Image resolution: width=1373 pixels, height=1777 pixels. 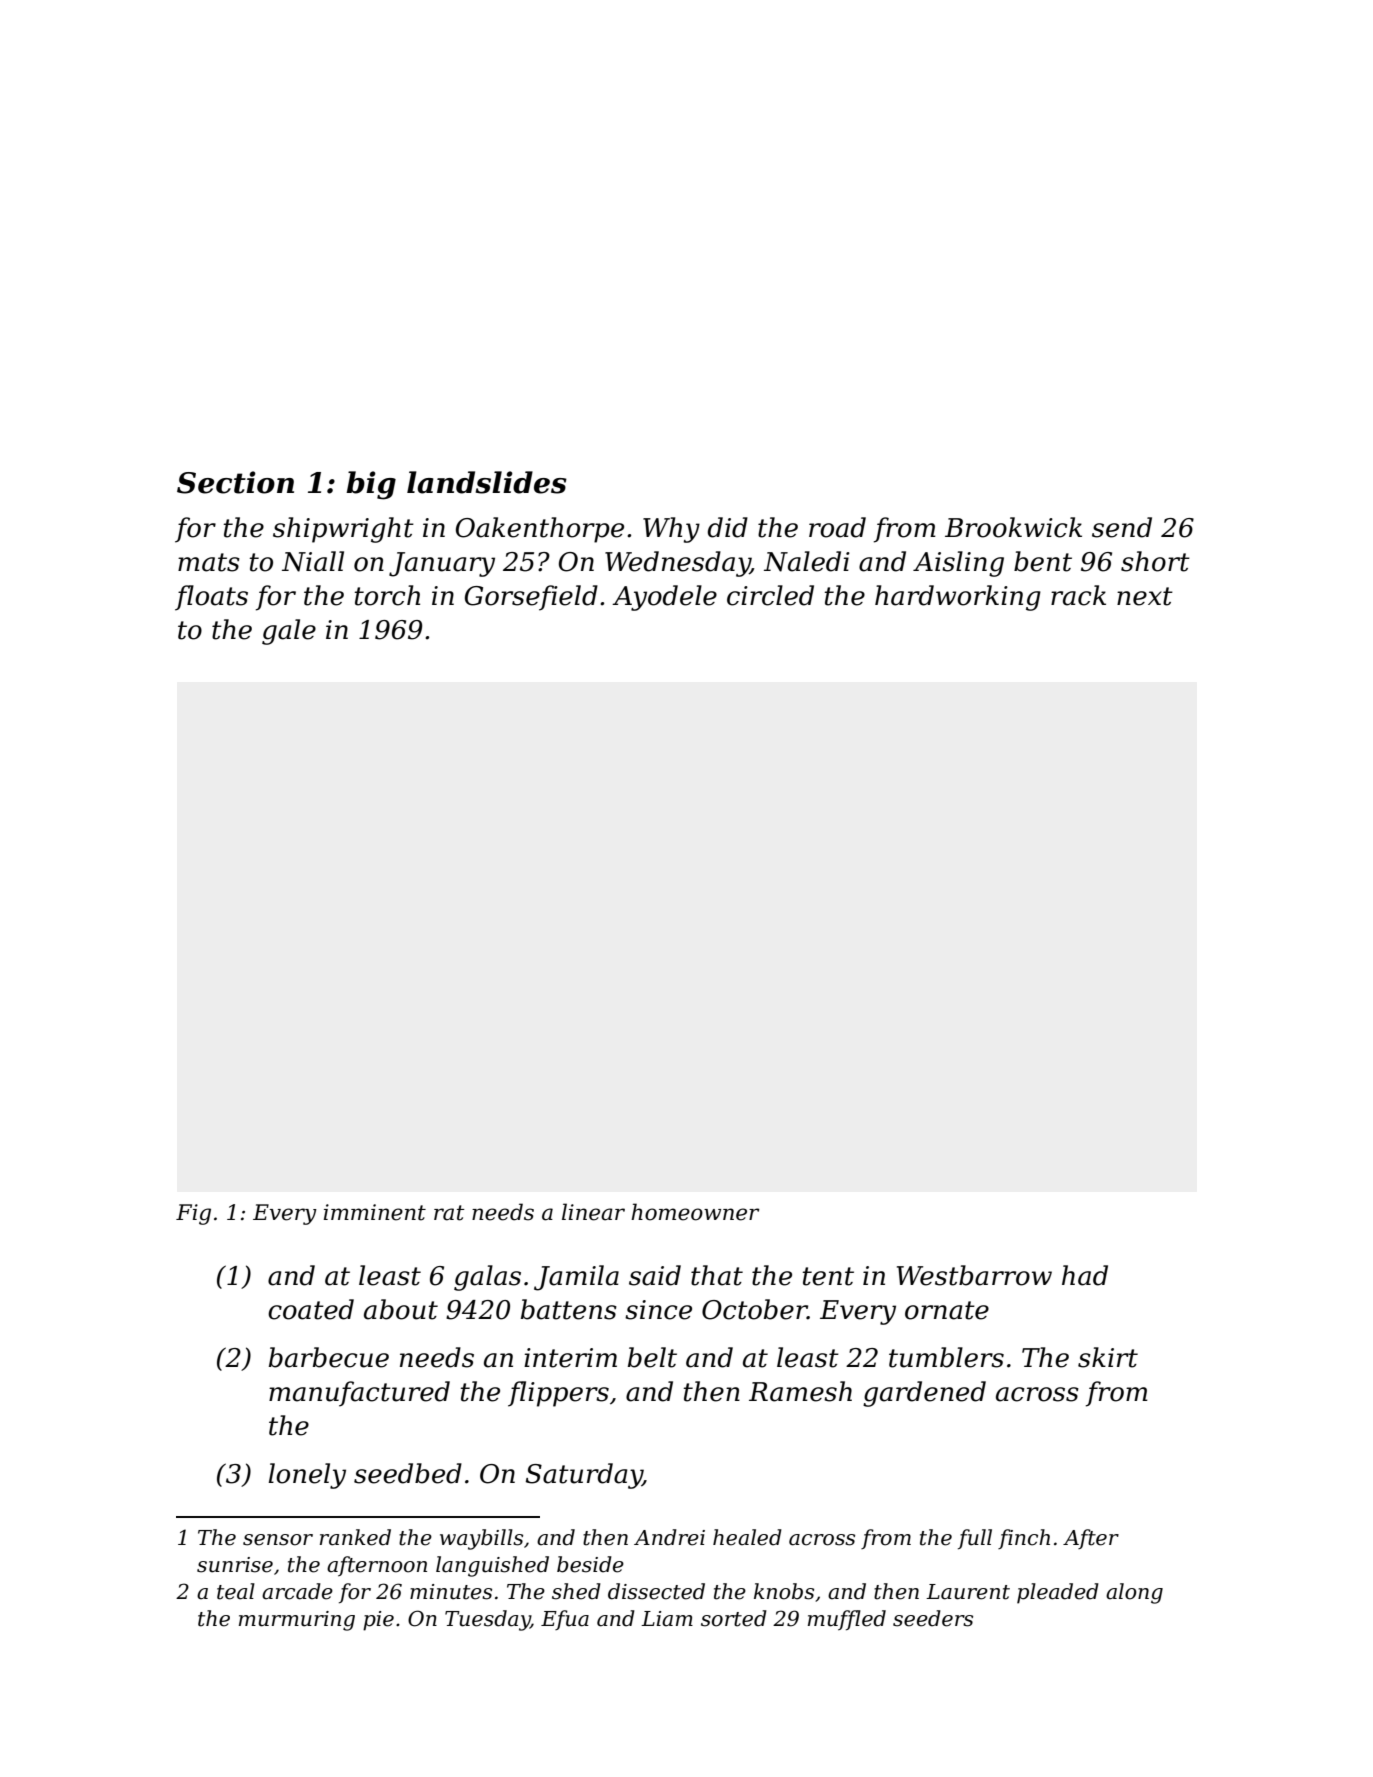 I want to click on next, so click(x=1145, y=596).
